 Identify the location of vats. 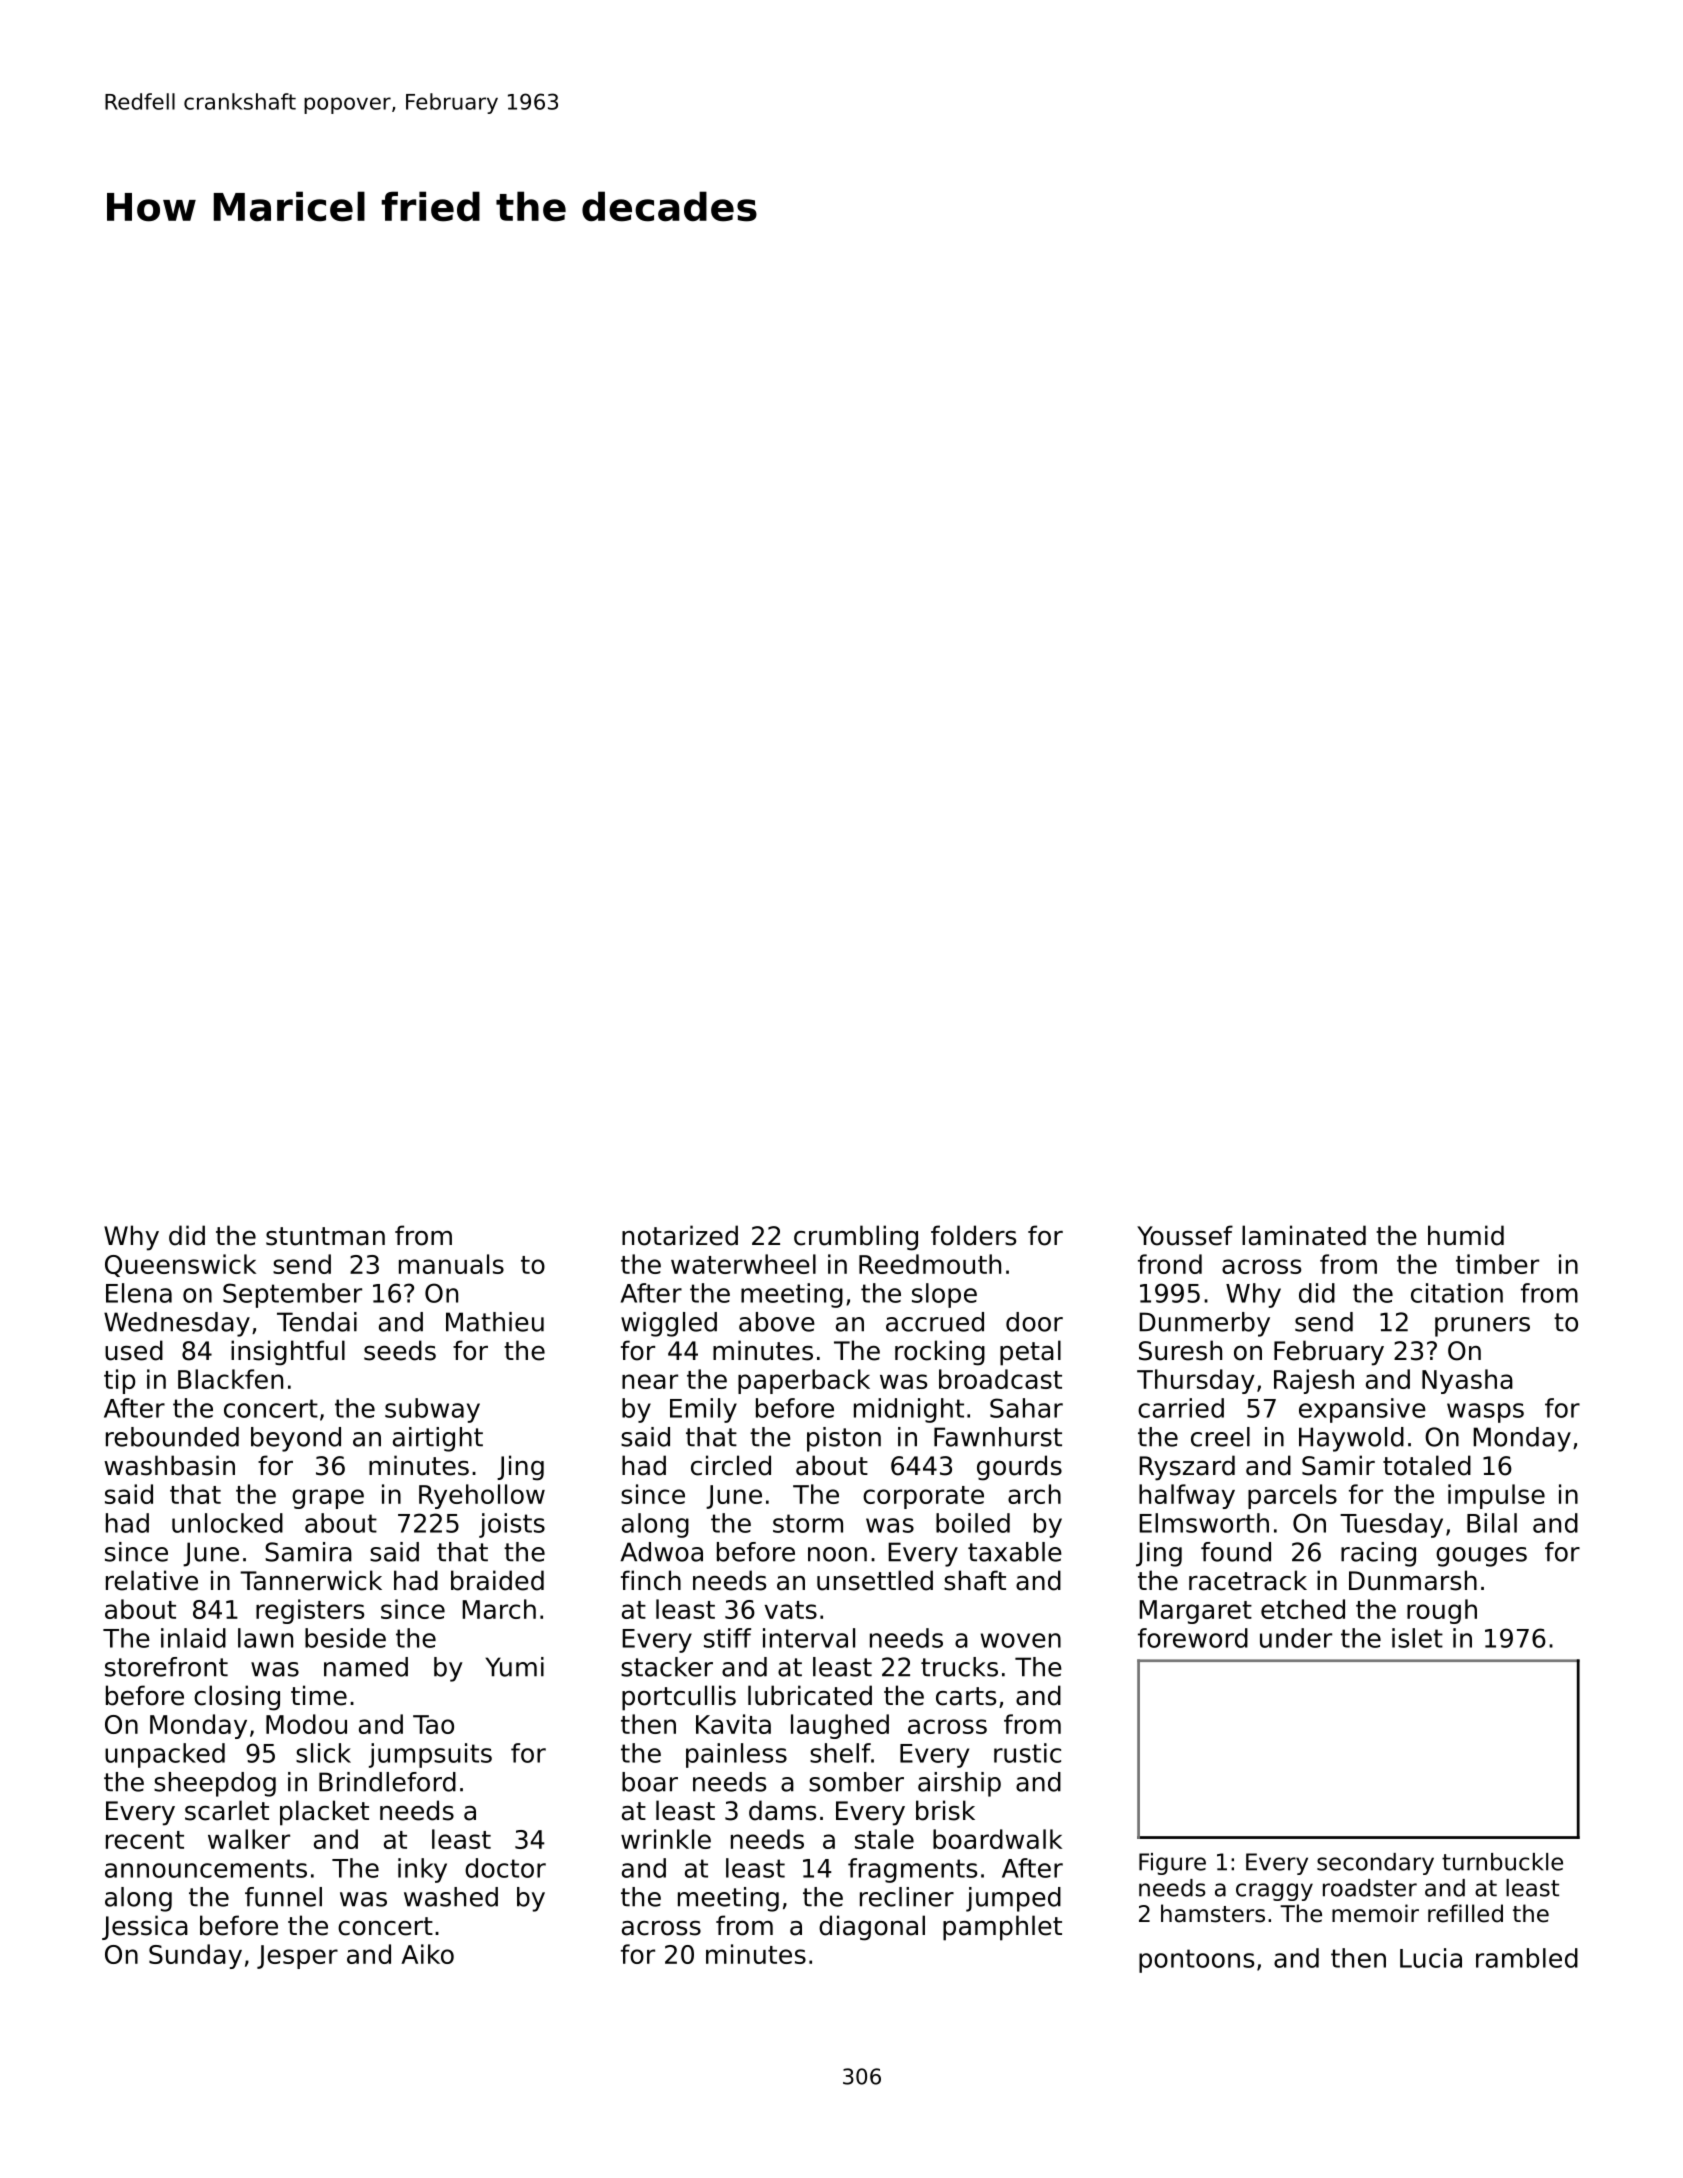
(790, 1610).
